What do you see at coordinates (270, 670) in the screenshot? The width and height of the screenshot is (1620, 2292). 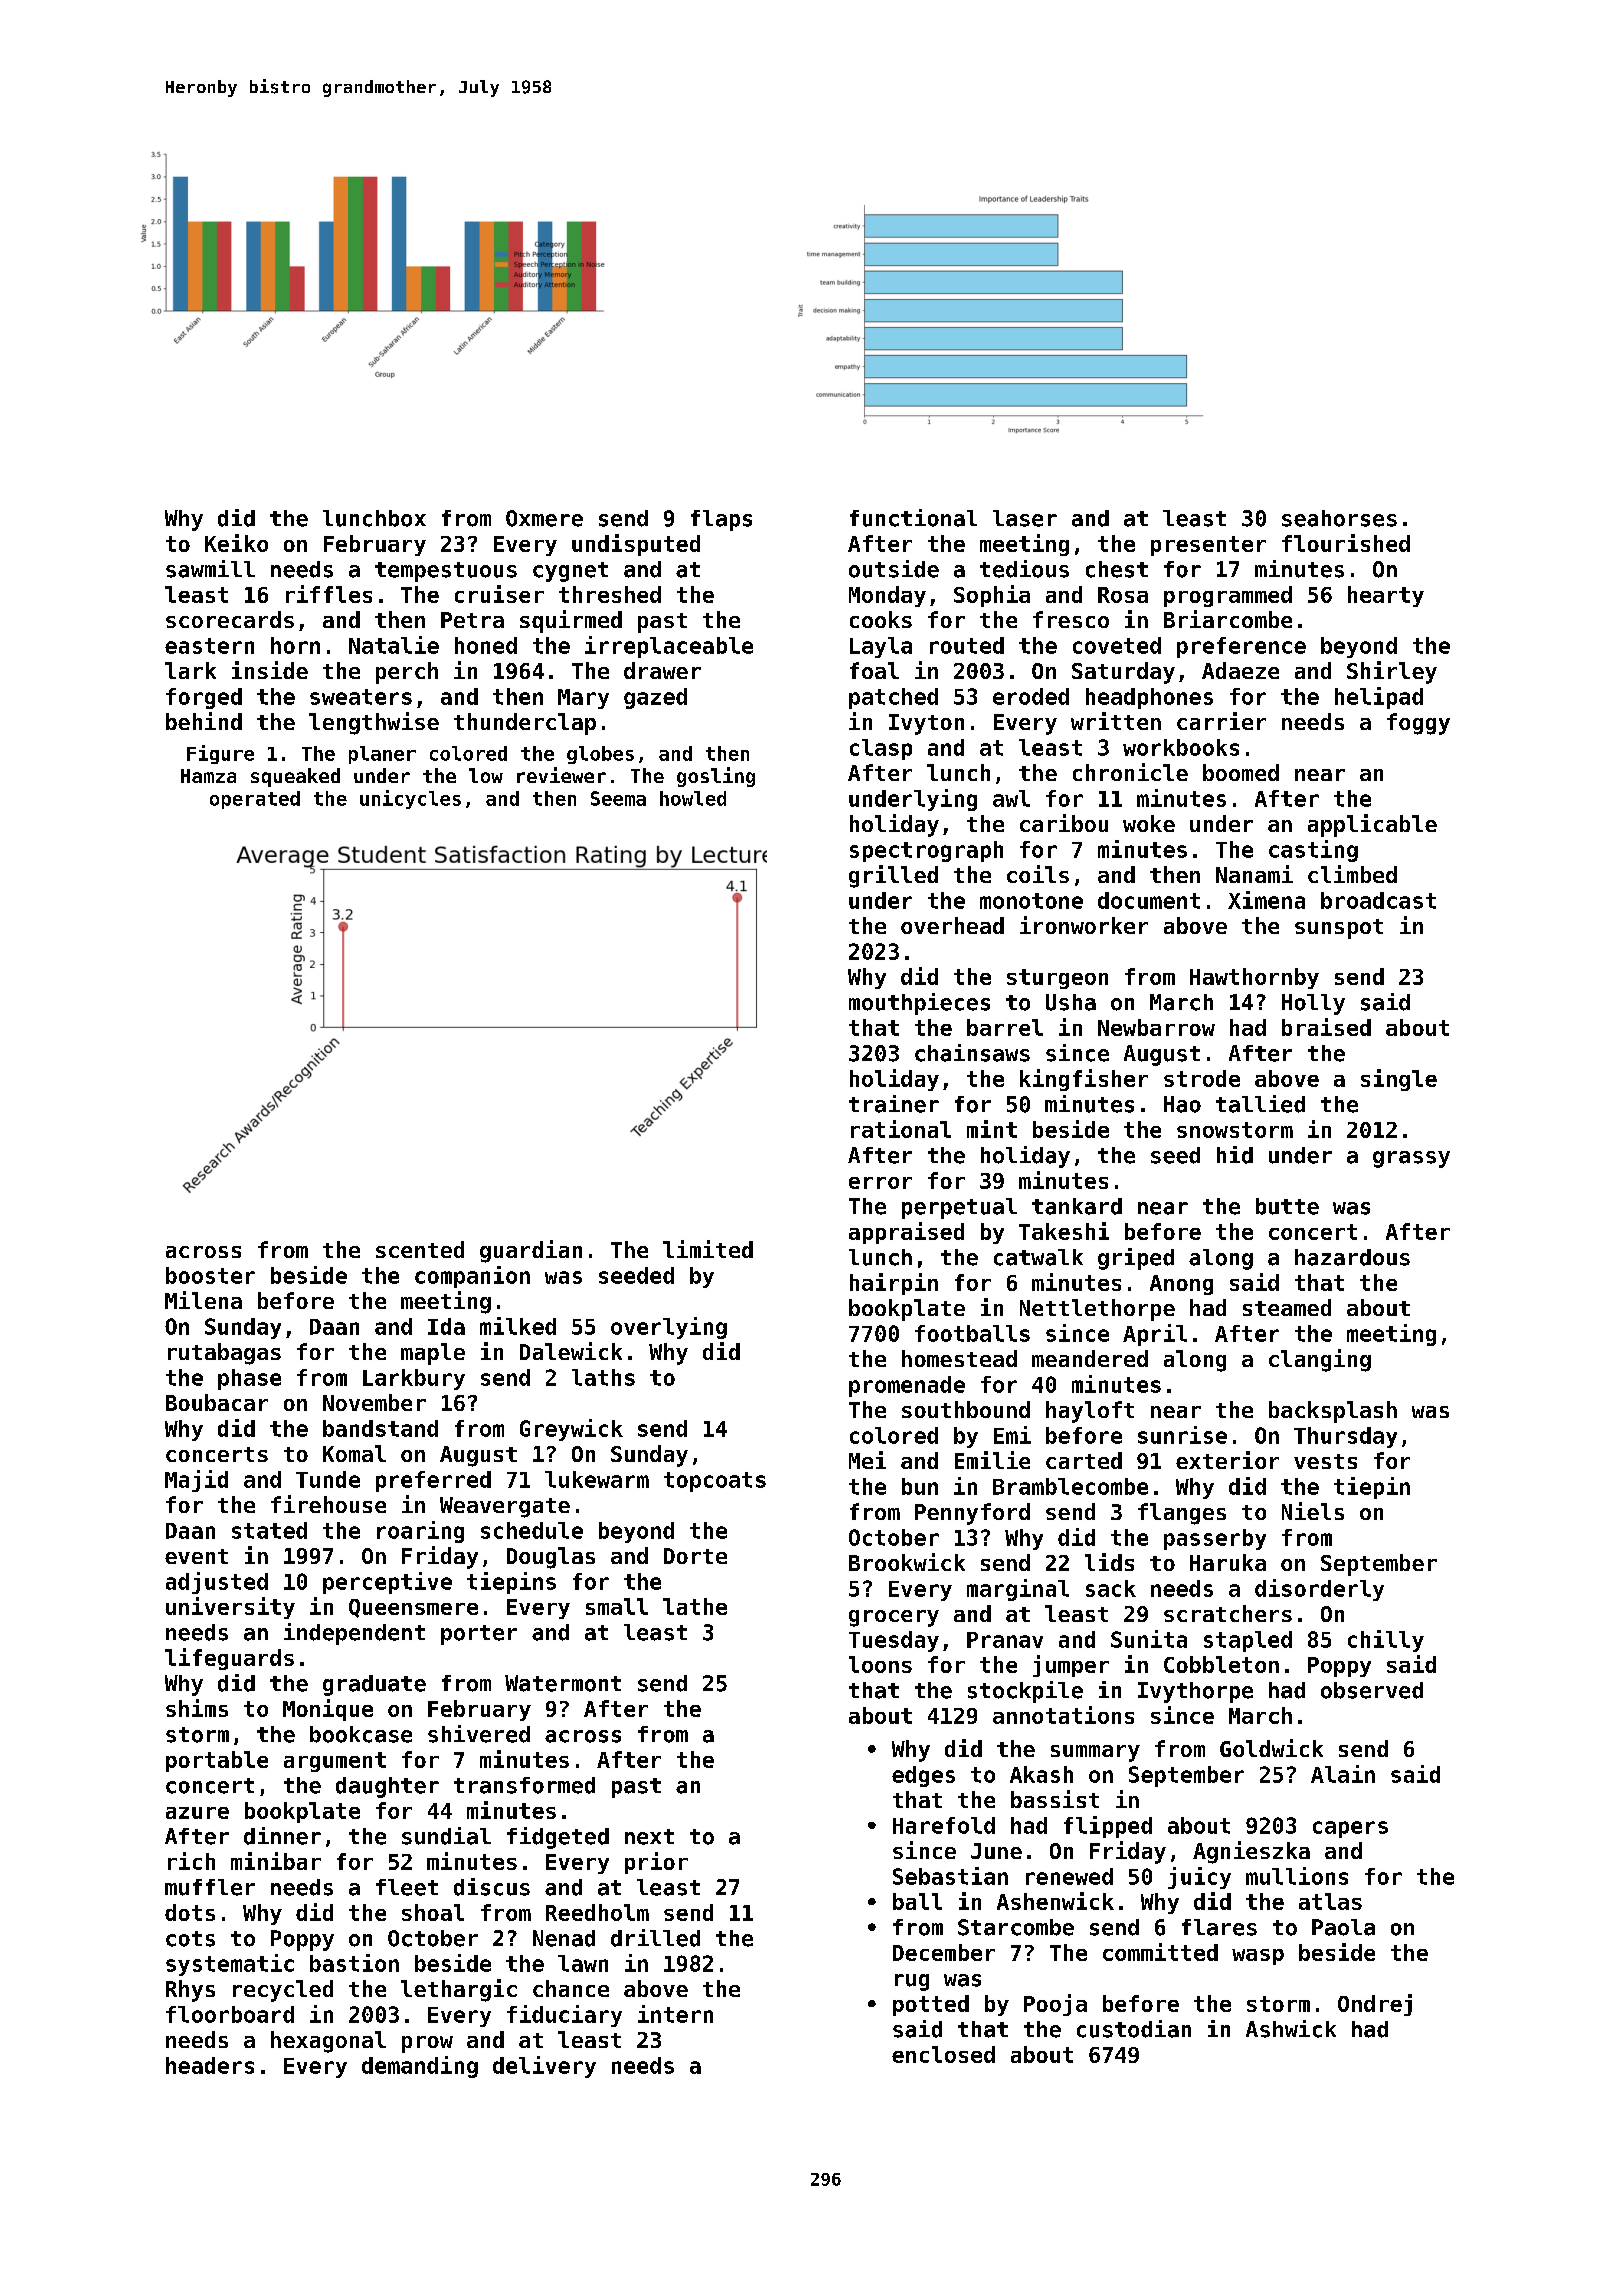 I see `inside` at bounding box center [270, 670].
